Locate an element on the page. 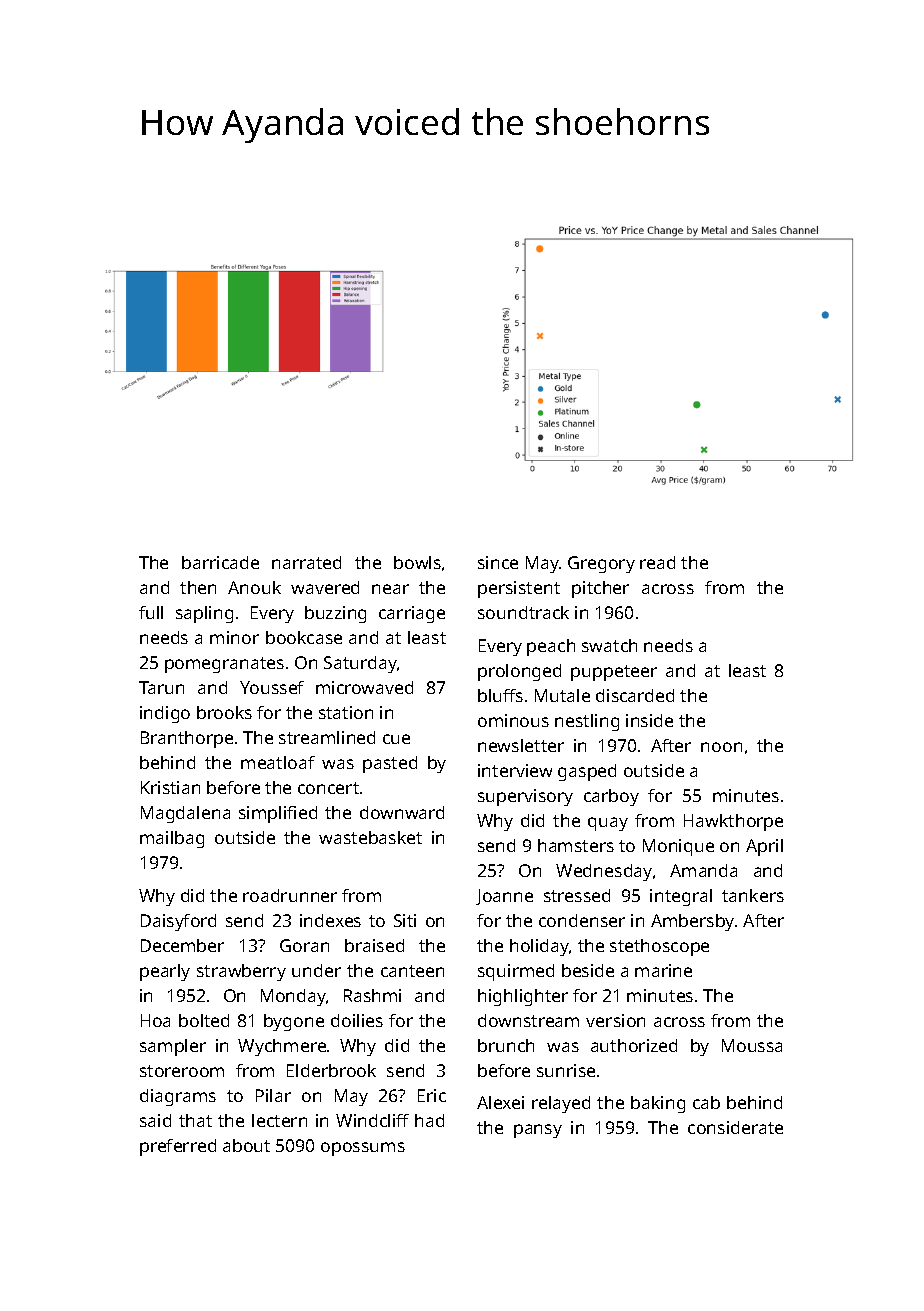 The width and height of the image is (924, 1311). mailbag is located at coordinates (172, 839).
